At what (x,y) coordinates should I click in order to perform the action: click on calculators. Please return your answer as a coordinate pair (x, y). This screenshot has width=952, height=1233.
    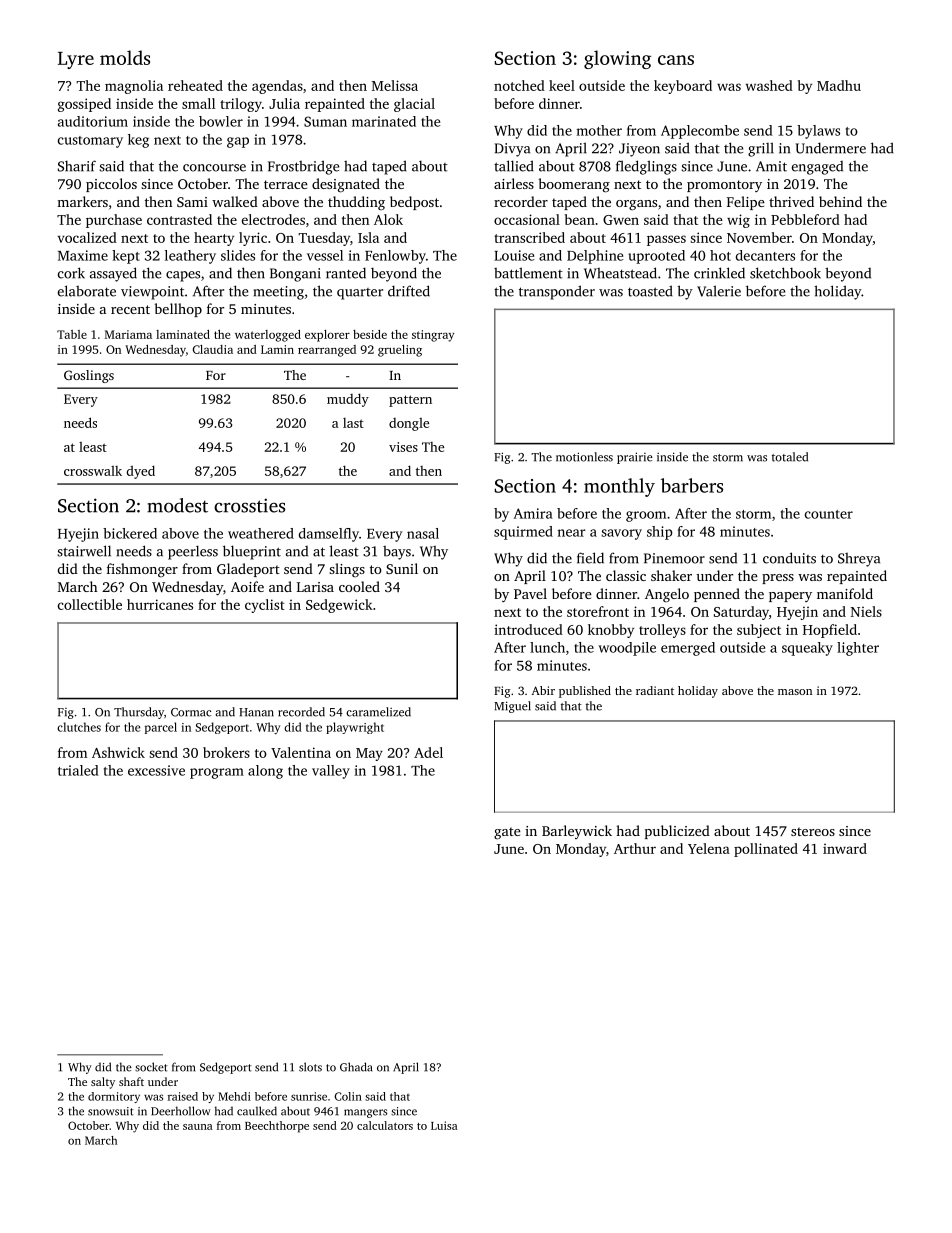
    Looking at the image, I should click on (385, 1125).
